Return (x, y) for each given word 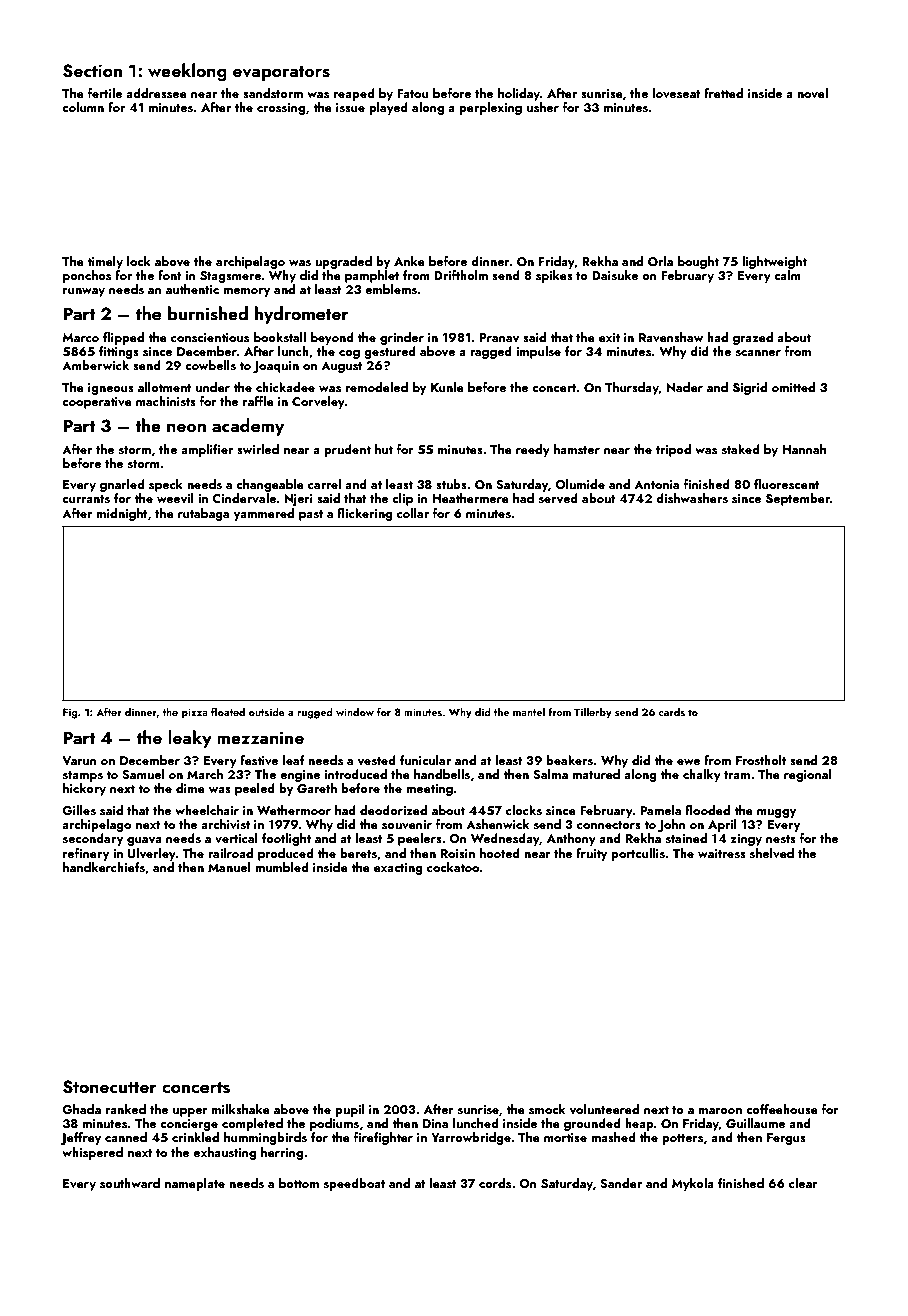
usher (543, 107)
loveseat (677, 93)
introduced (356, 774)
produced (286, 854)
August (342, 367)
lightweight (774, 262)
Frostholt (761, 760)
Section (92, 71)
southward (130, 1183)
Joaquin (276, 367)
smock (547, 1109)
